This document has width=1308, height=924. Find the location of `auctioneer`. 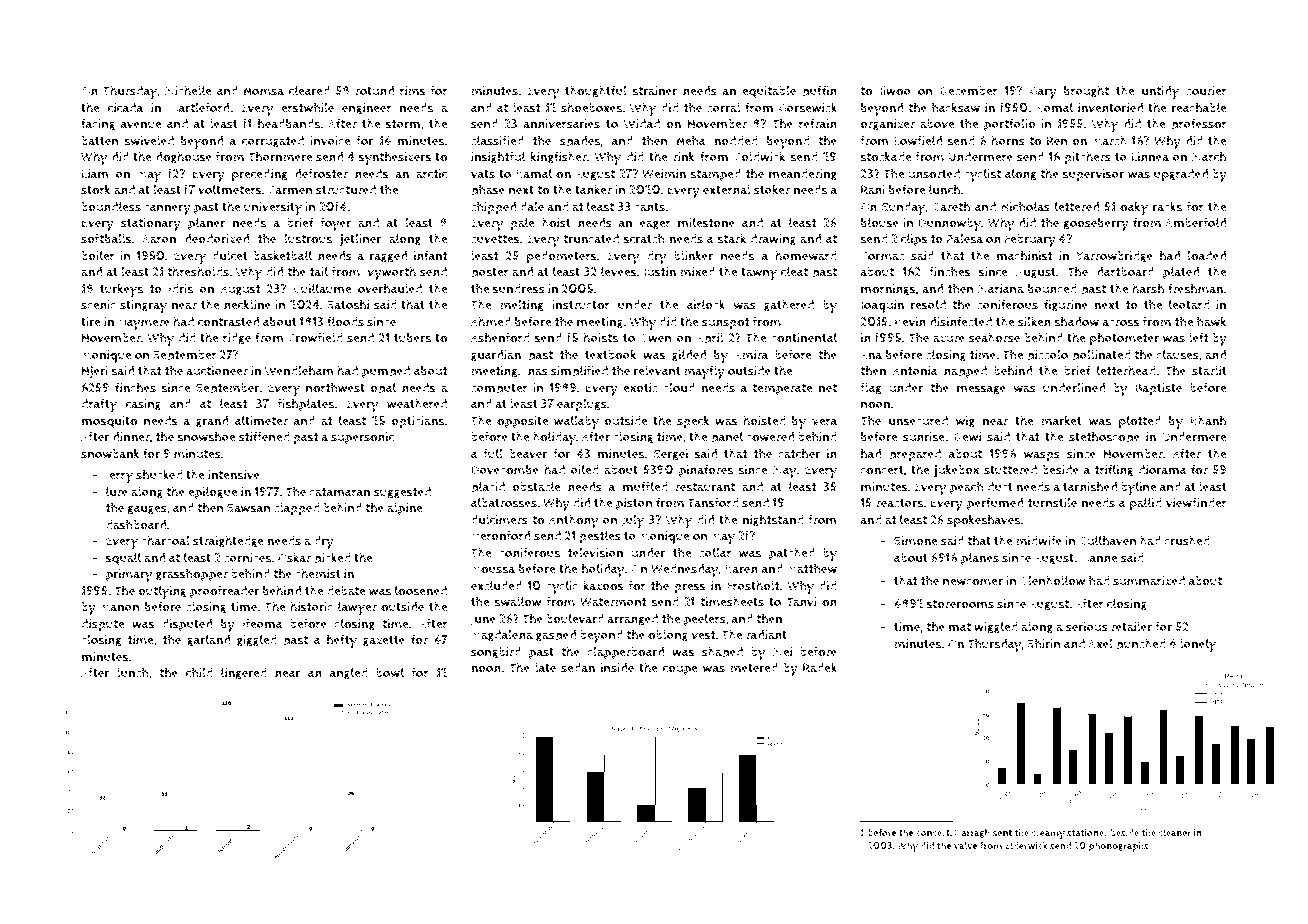

auctioneer is located at coordinates (217, 371).
